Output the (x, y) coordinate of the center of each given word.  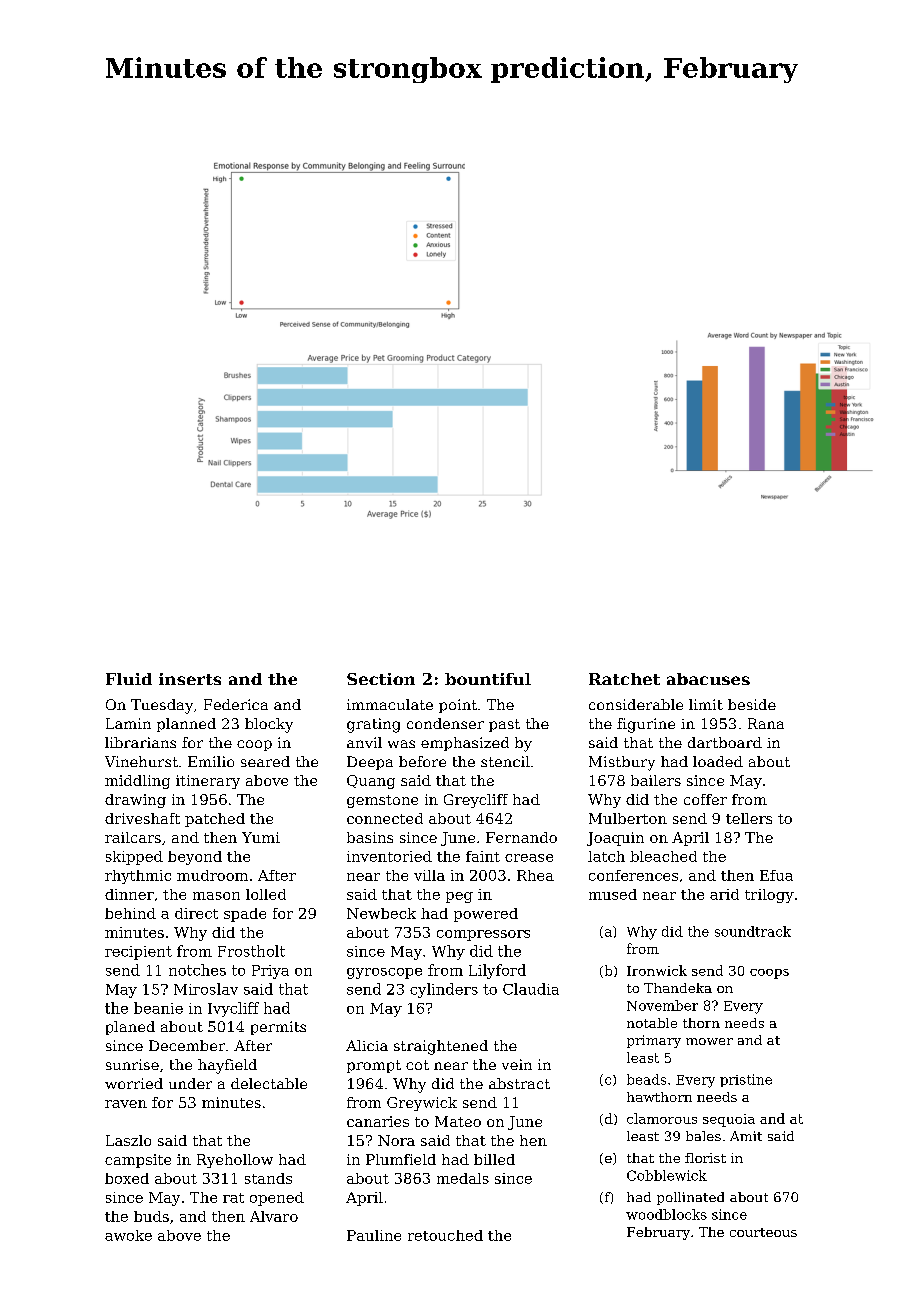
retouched (445, 1235)
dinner (129, 894)
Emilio (211, 761)
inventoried (389, 856)
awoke (128, 1235)
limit (706, 704)
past (504, 725)
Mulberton (628, 818)
